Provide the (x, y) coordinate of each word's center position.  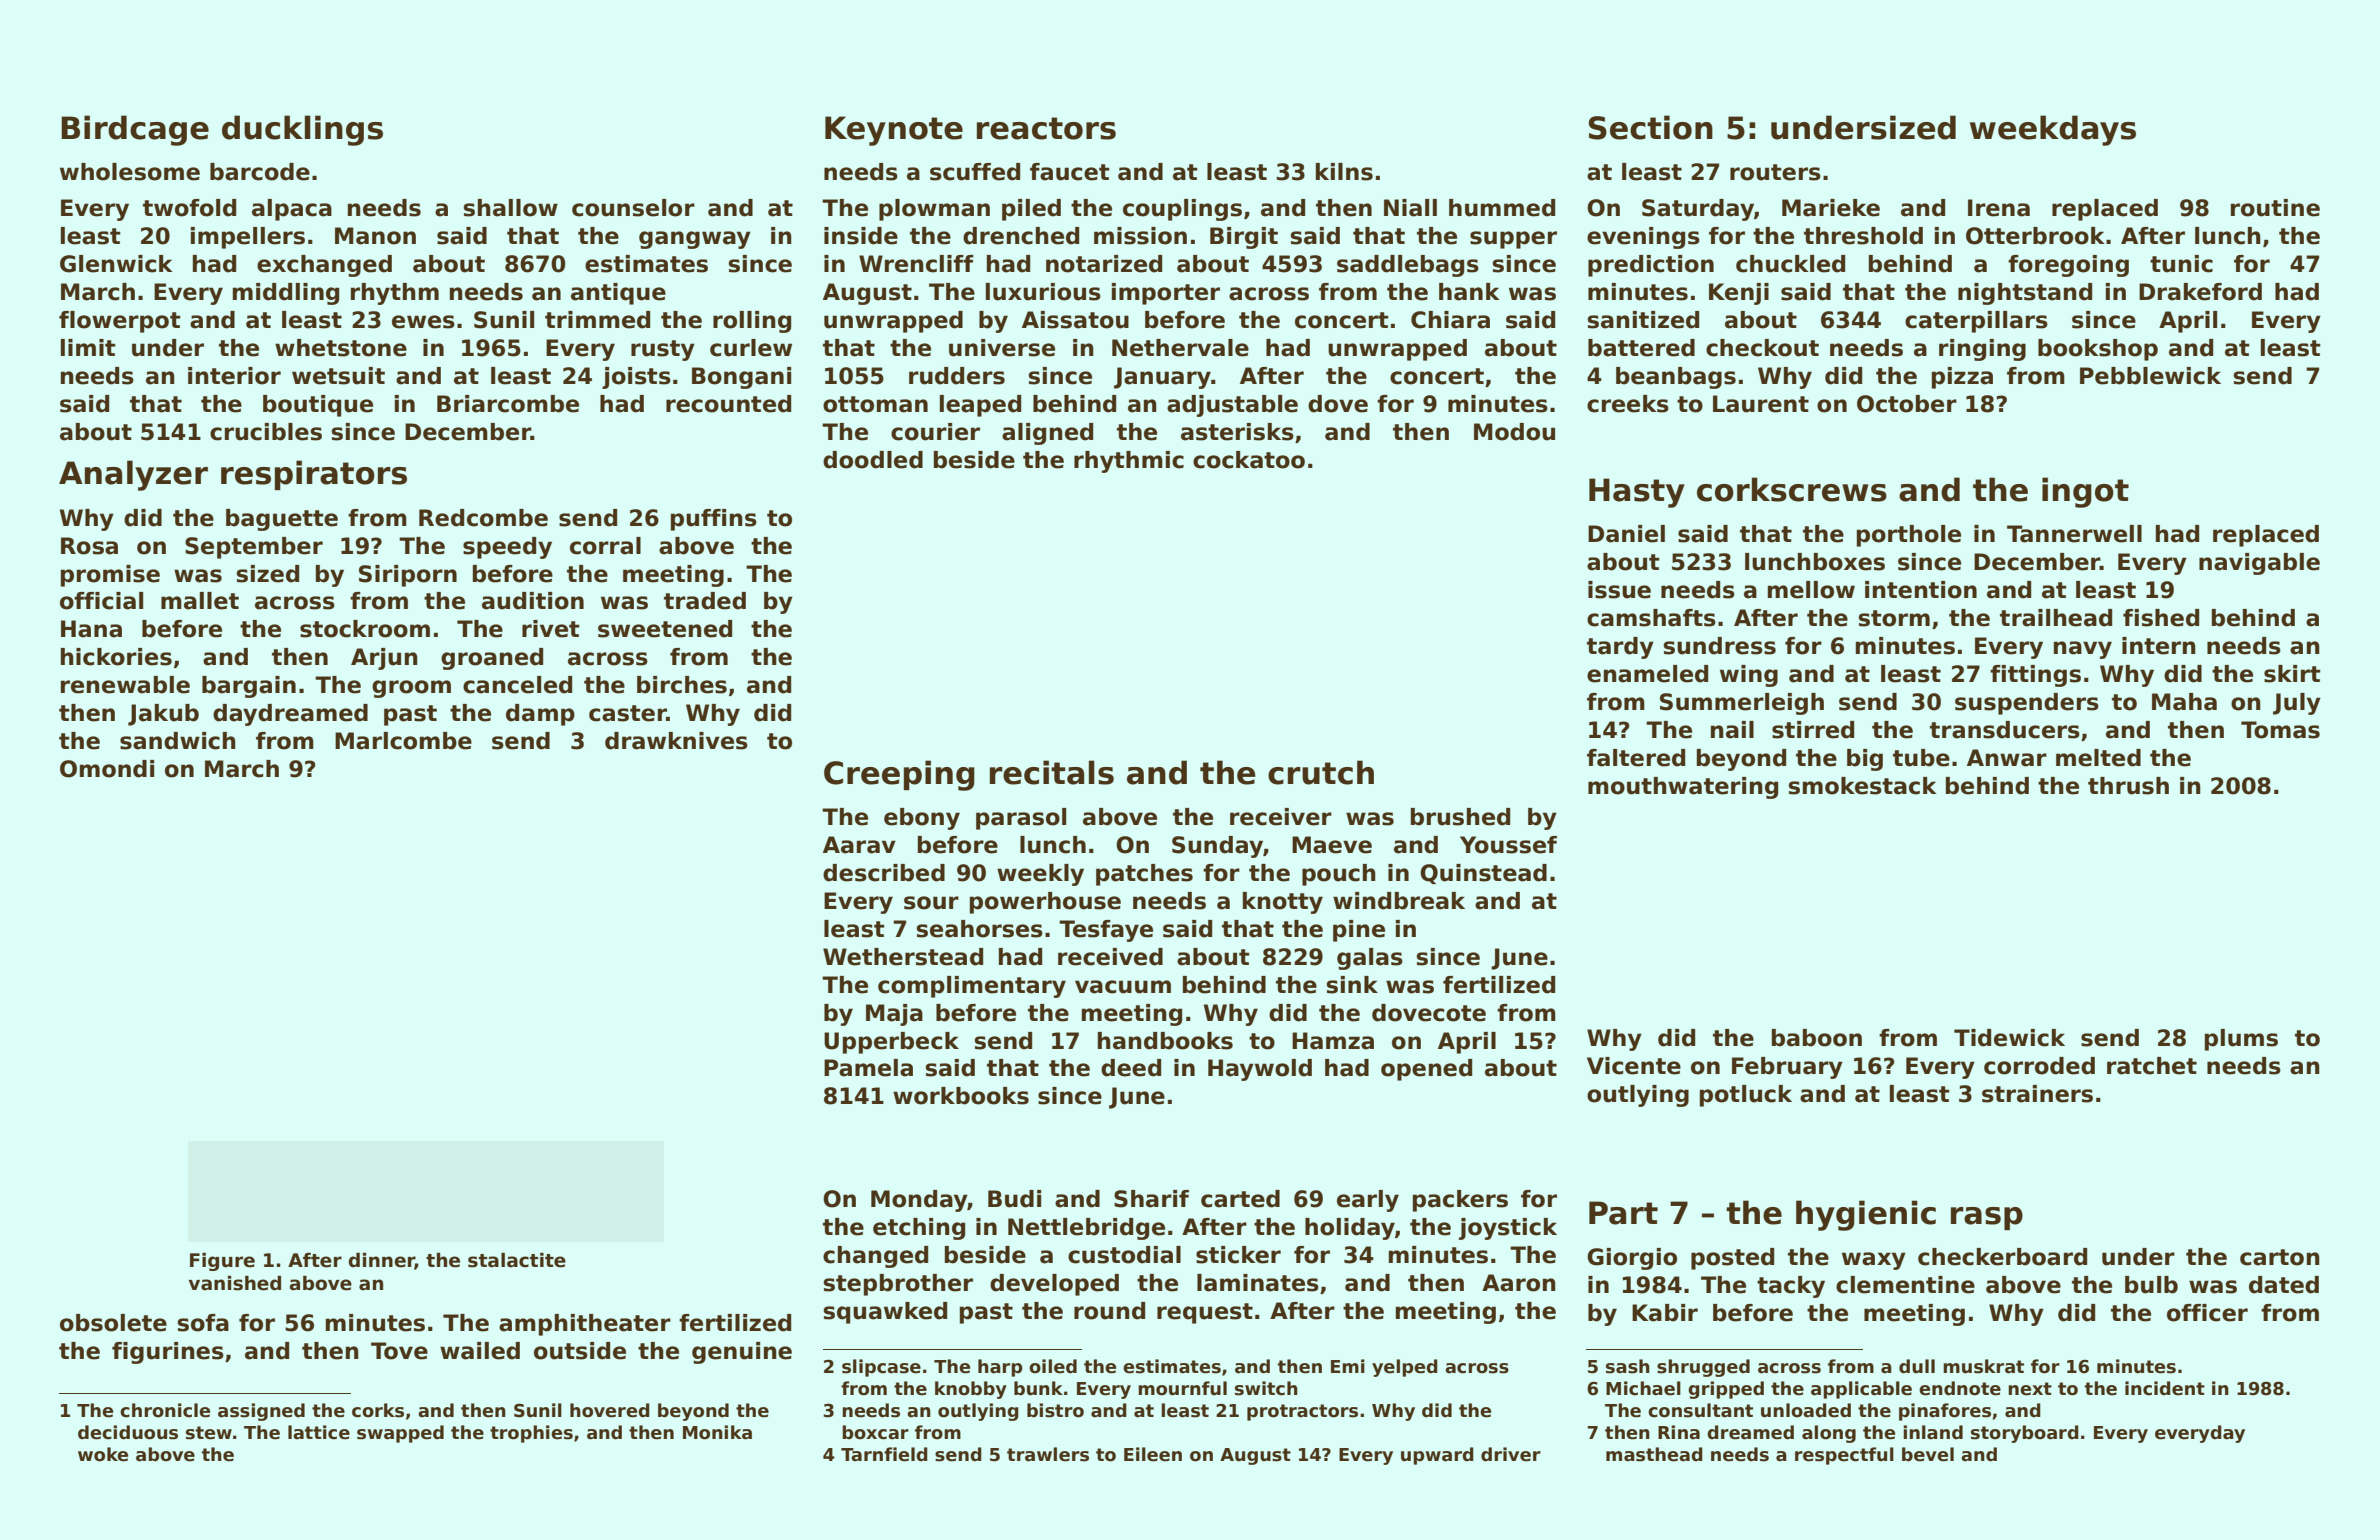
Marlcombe (403, 741)
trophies (531, 1434)
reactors (1046, 128)
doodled (873, 460)
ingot (2085, 492)
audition (533, 601)
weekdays (2053, 130)
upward (1437, 1456)
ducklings (302, 130)
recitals (1052, 772)
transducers (2005, 730)
